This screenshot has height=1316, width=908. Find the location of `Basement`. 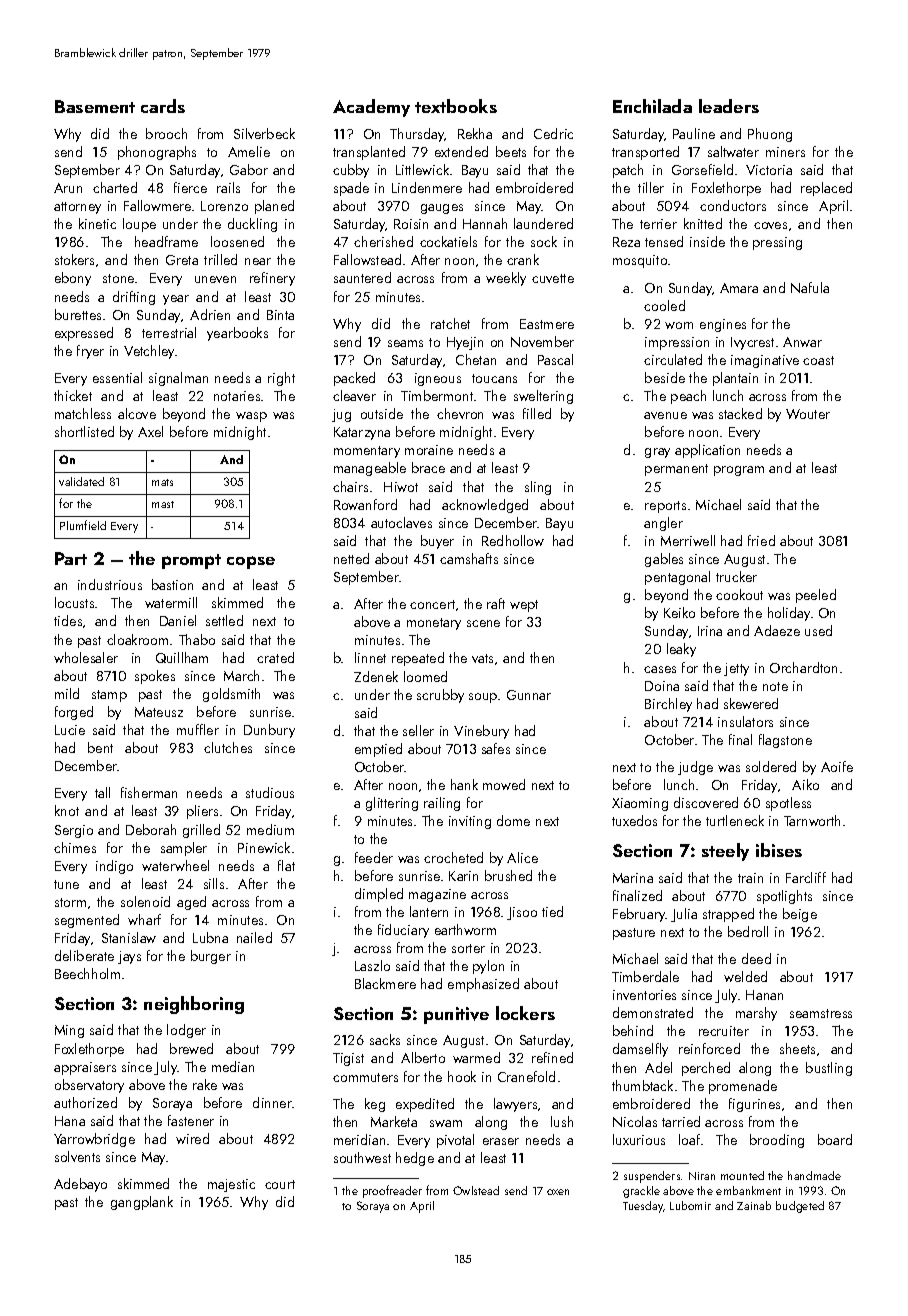

Basement is located at coordinates (95, 106).
